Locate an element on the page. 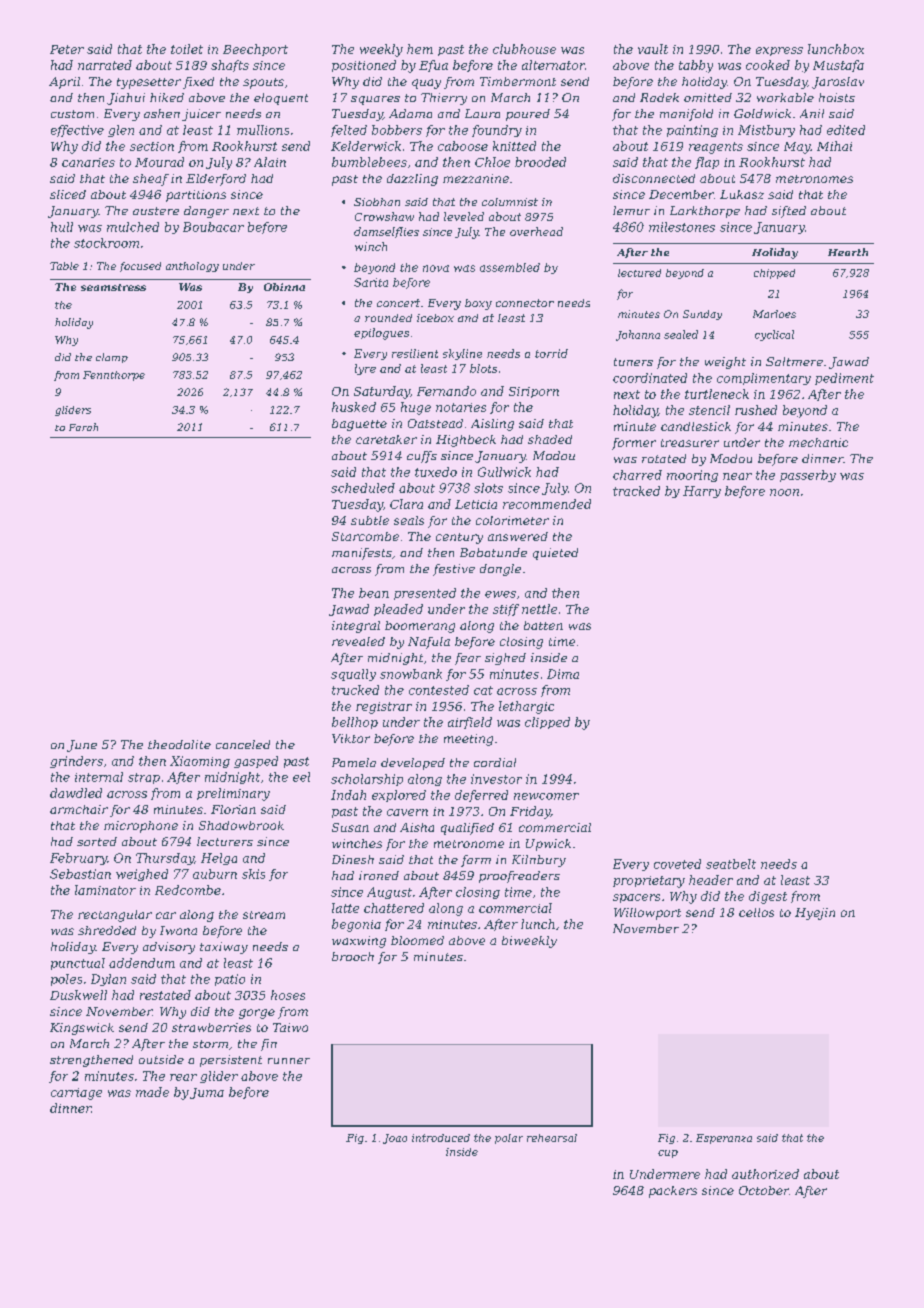 The height and width of the image is (1308, 924). Sunday is located at coordinates (702, 315).
